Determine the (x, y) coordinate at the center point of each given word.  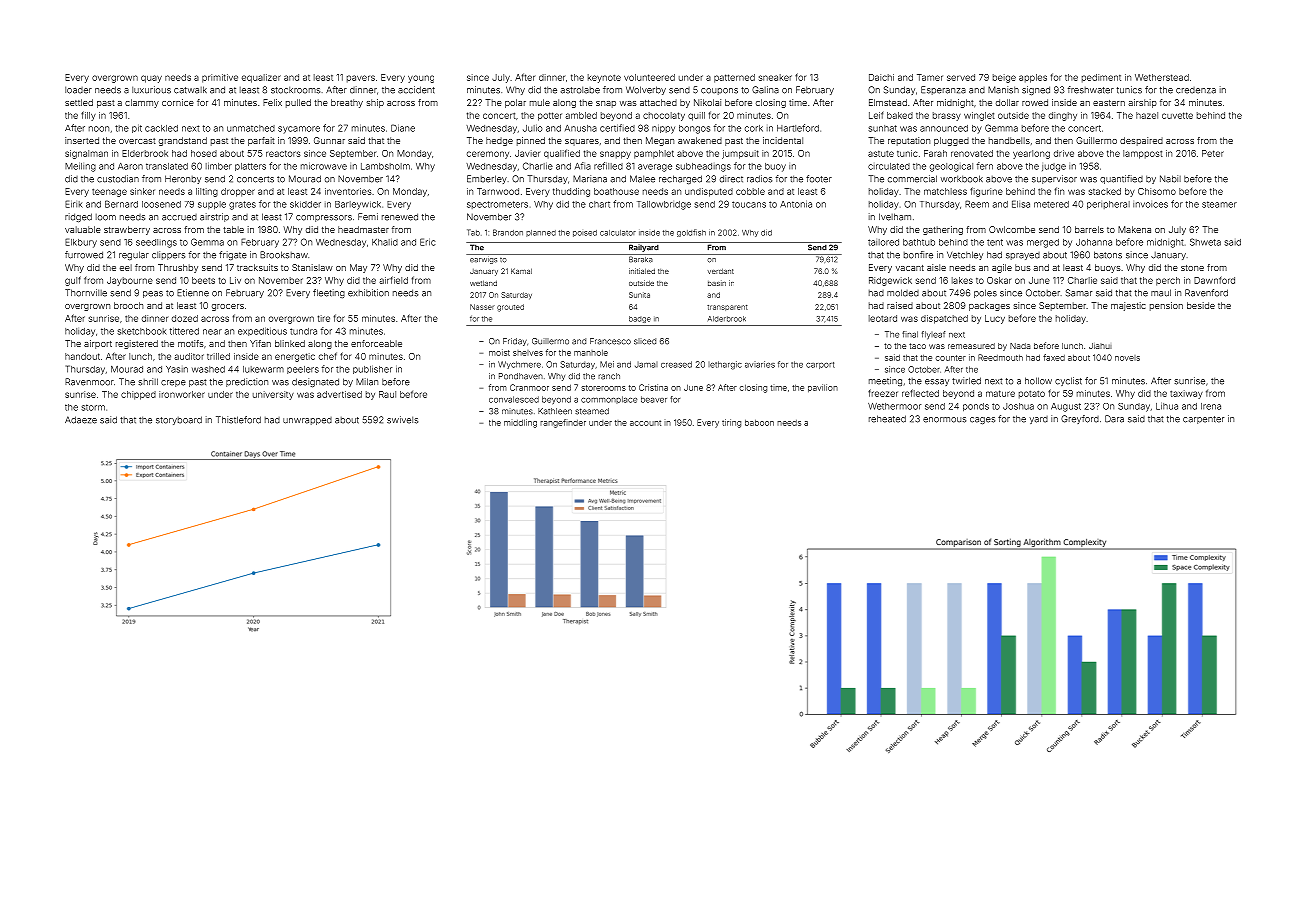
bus (1023, 267)
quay (151, 79)
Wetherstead (1162, 77)
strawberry (127, 230)
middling (520, 423)
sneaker (775, 77)
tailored (883, 242)
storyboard (179, 420)
